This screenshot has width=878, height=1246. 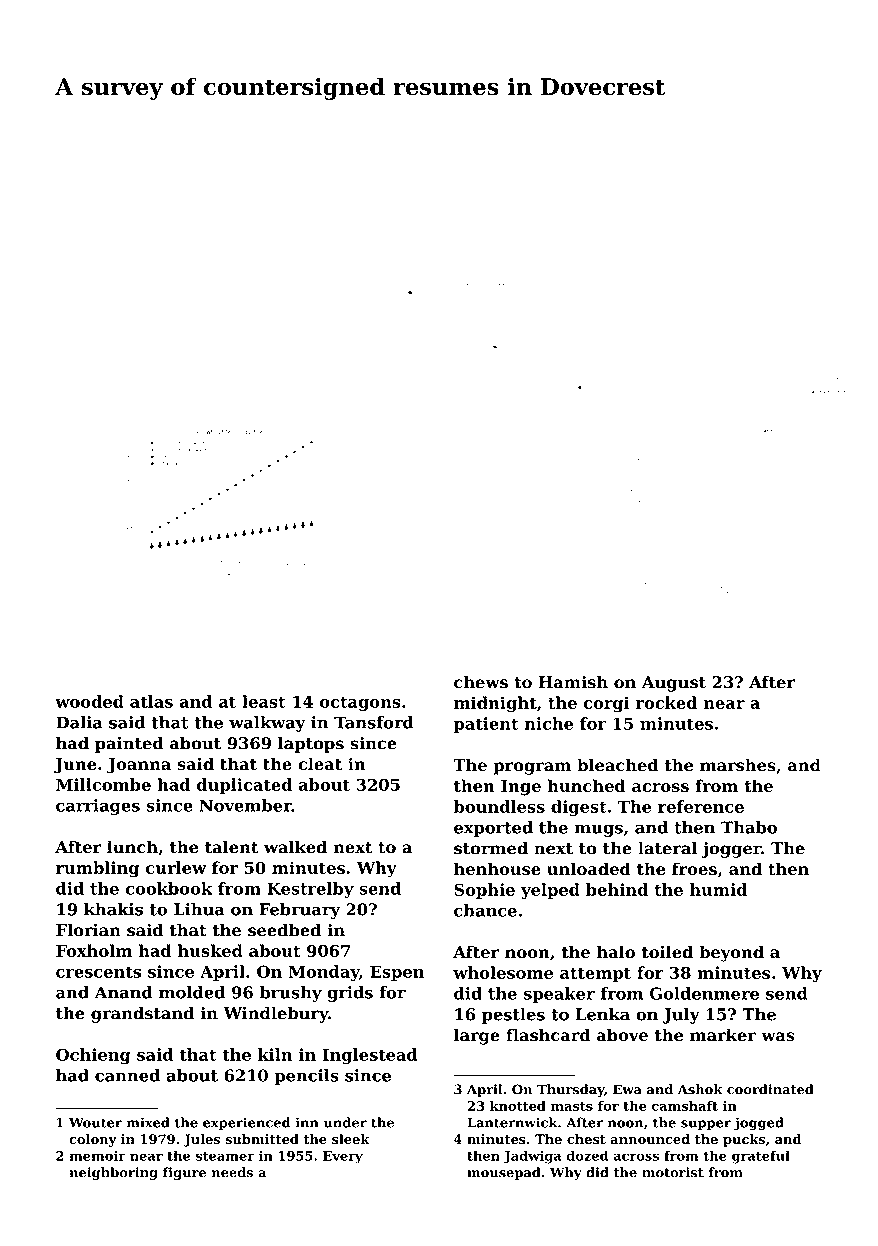 What do you see at coordinates (673, 1172) in the screenshot?
I see `motorist` at bounding box center [673, 1172].
